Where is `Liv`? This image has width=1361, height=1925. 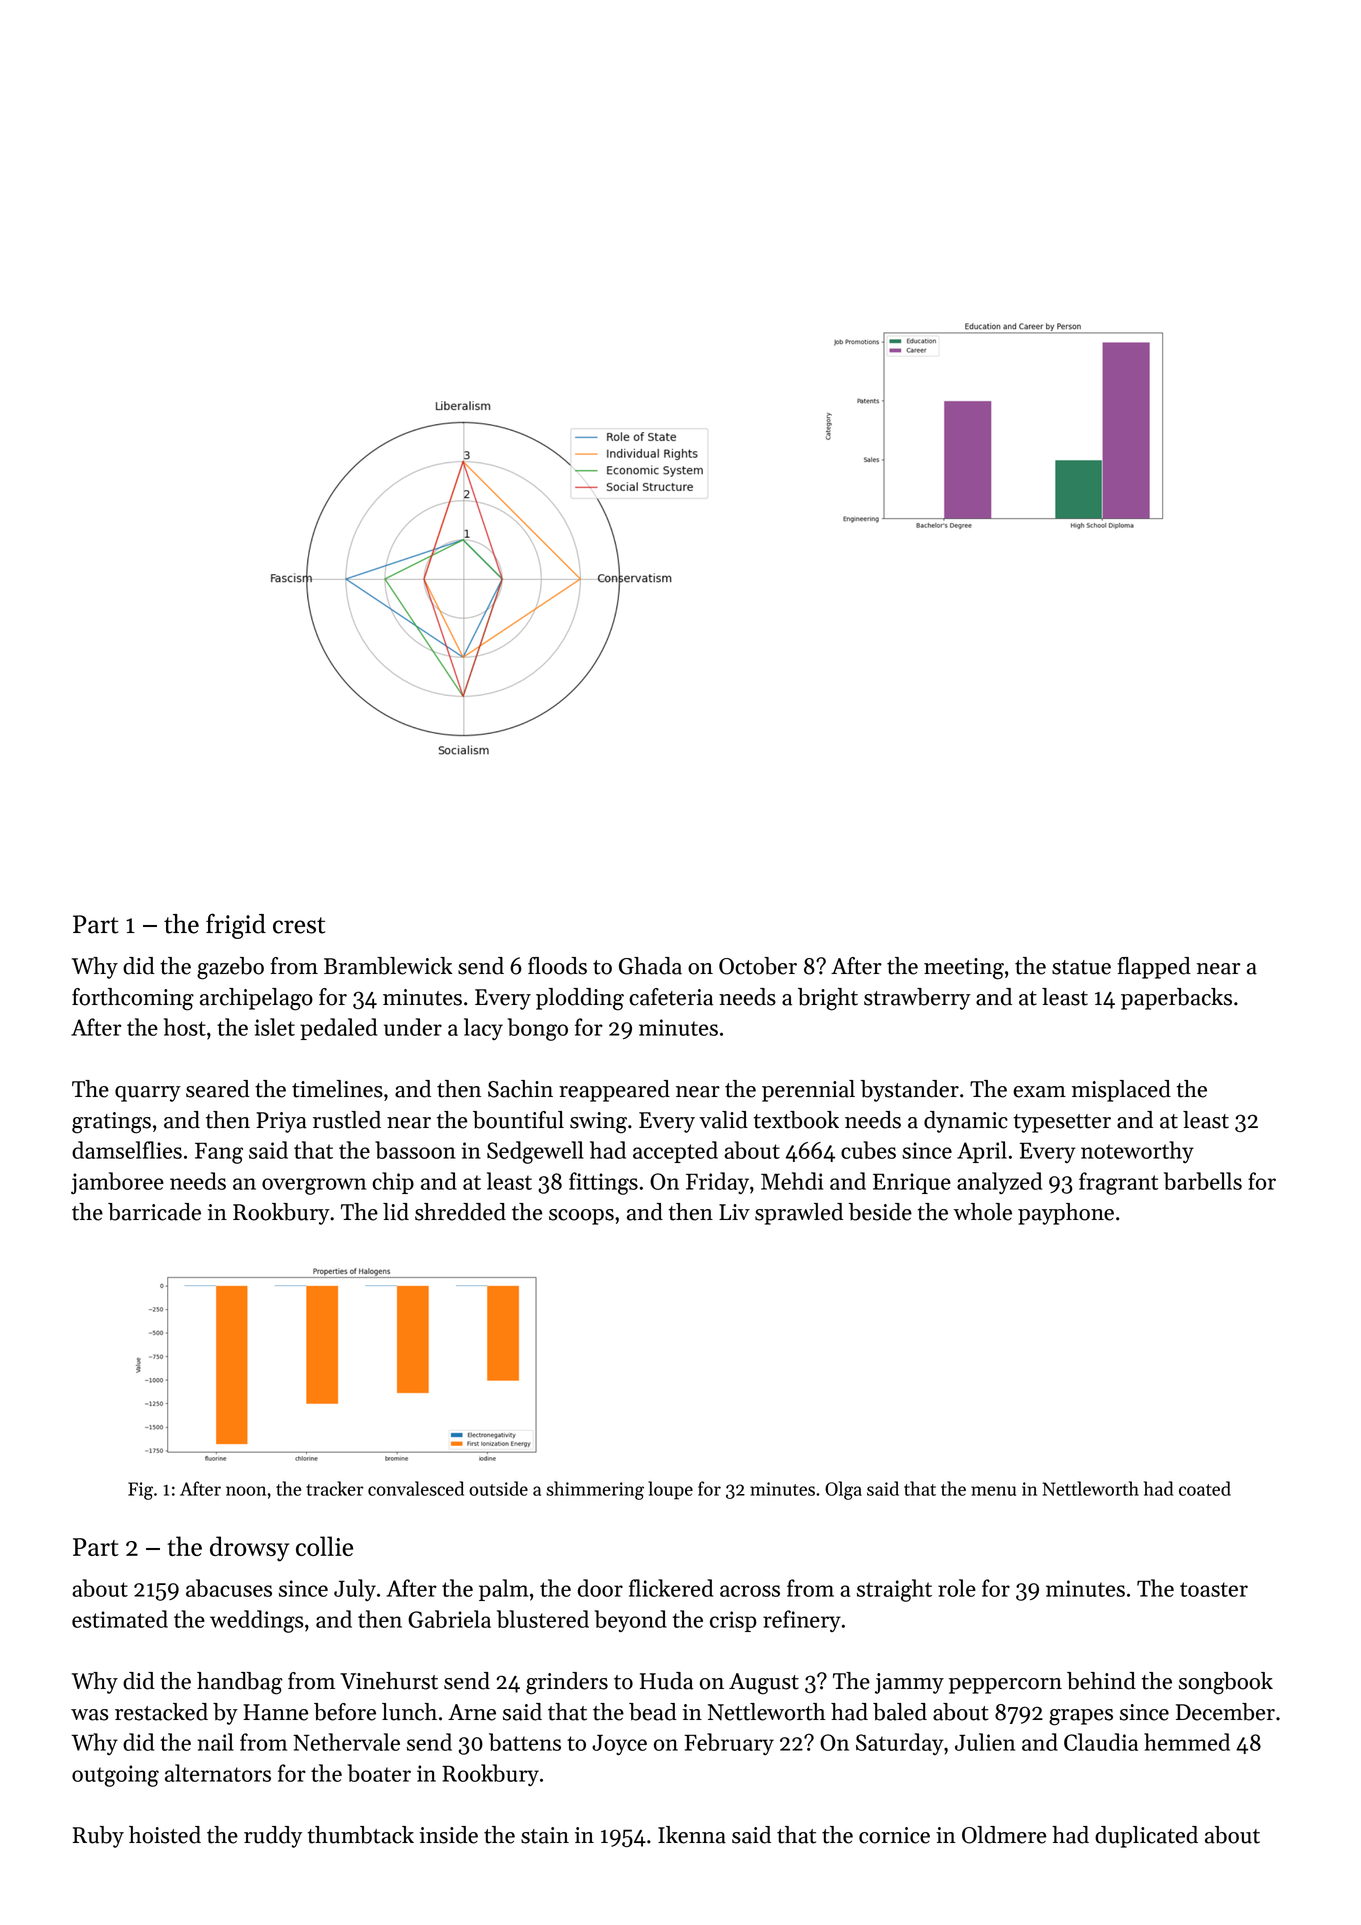 Liv is located at coordinates (734, 1212).
